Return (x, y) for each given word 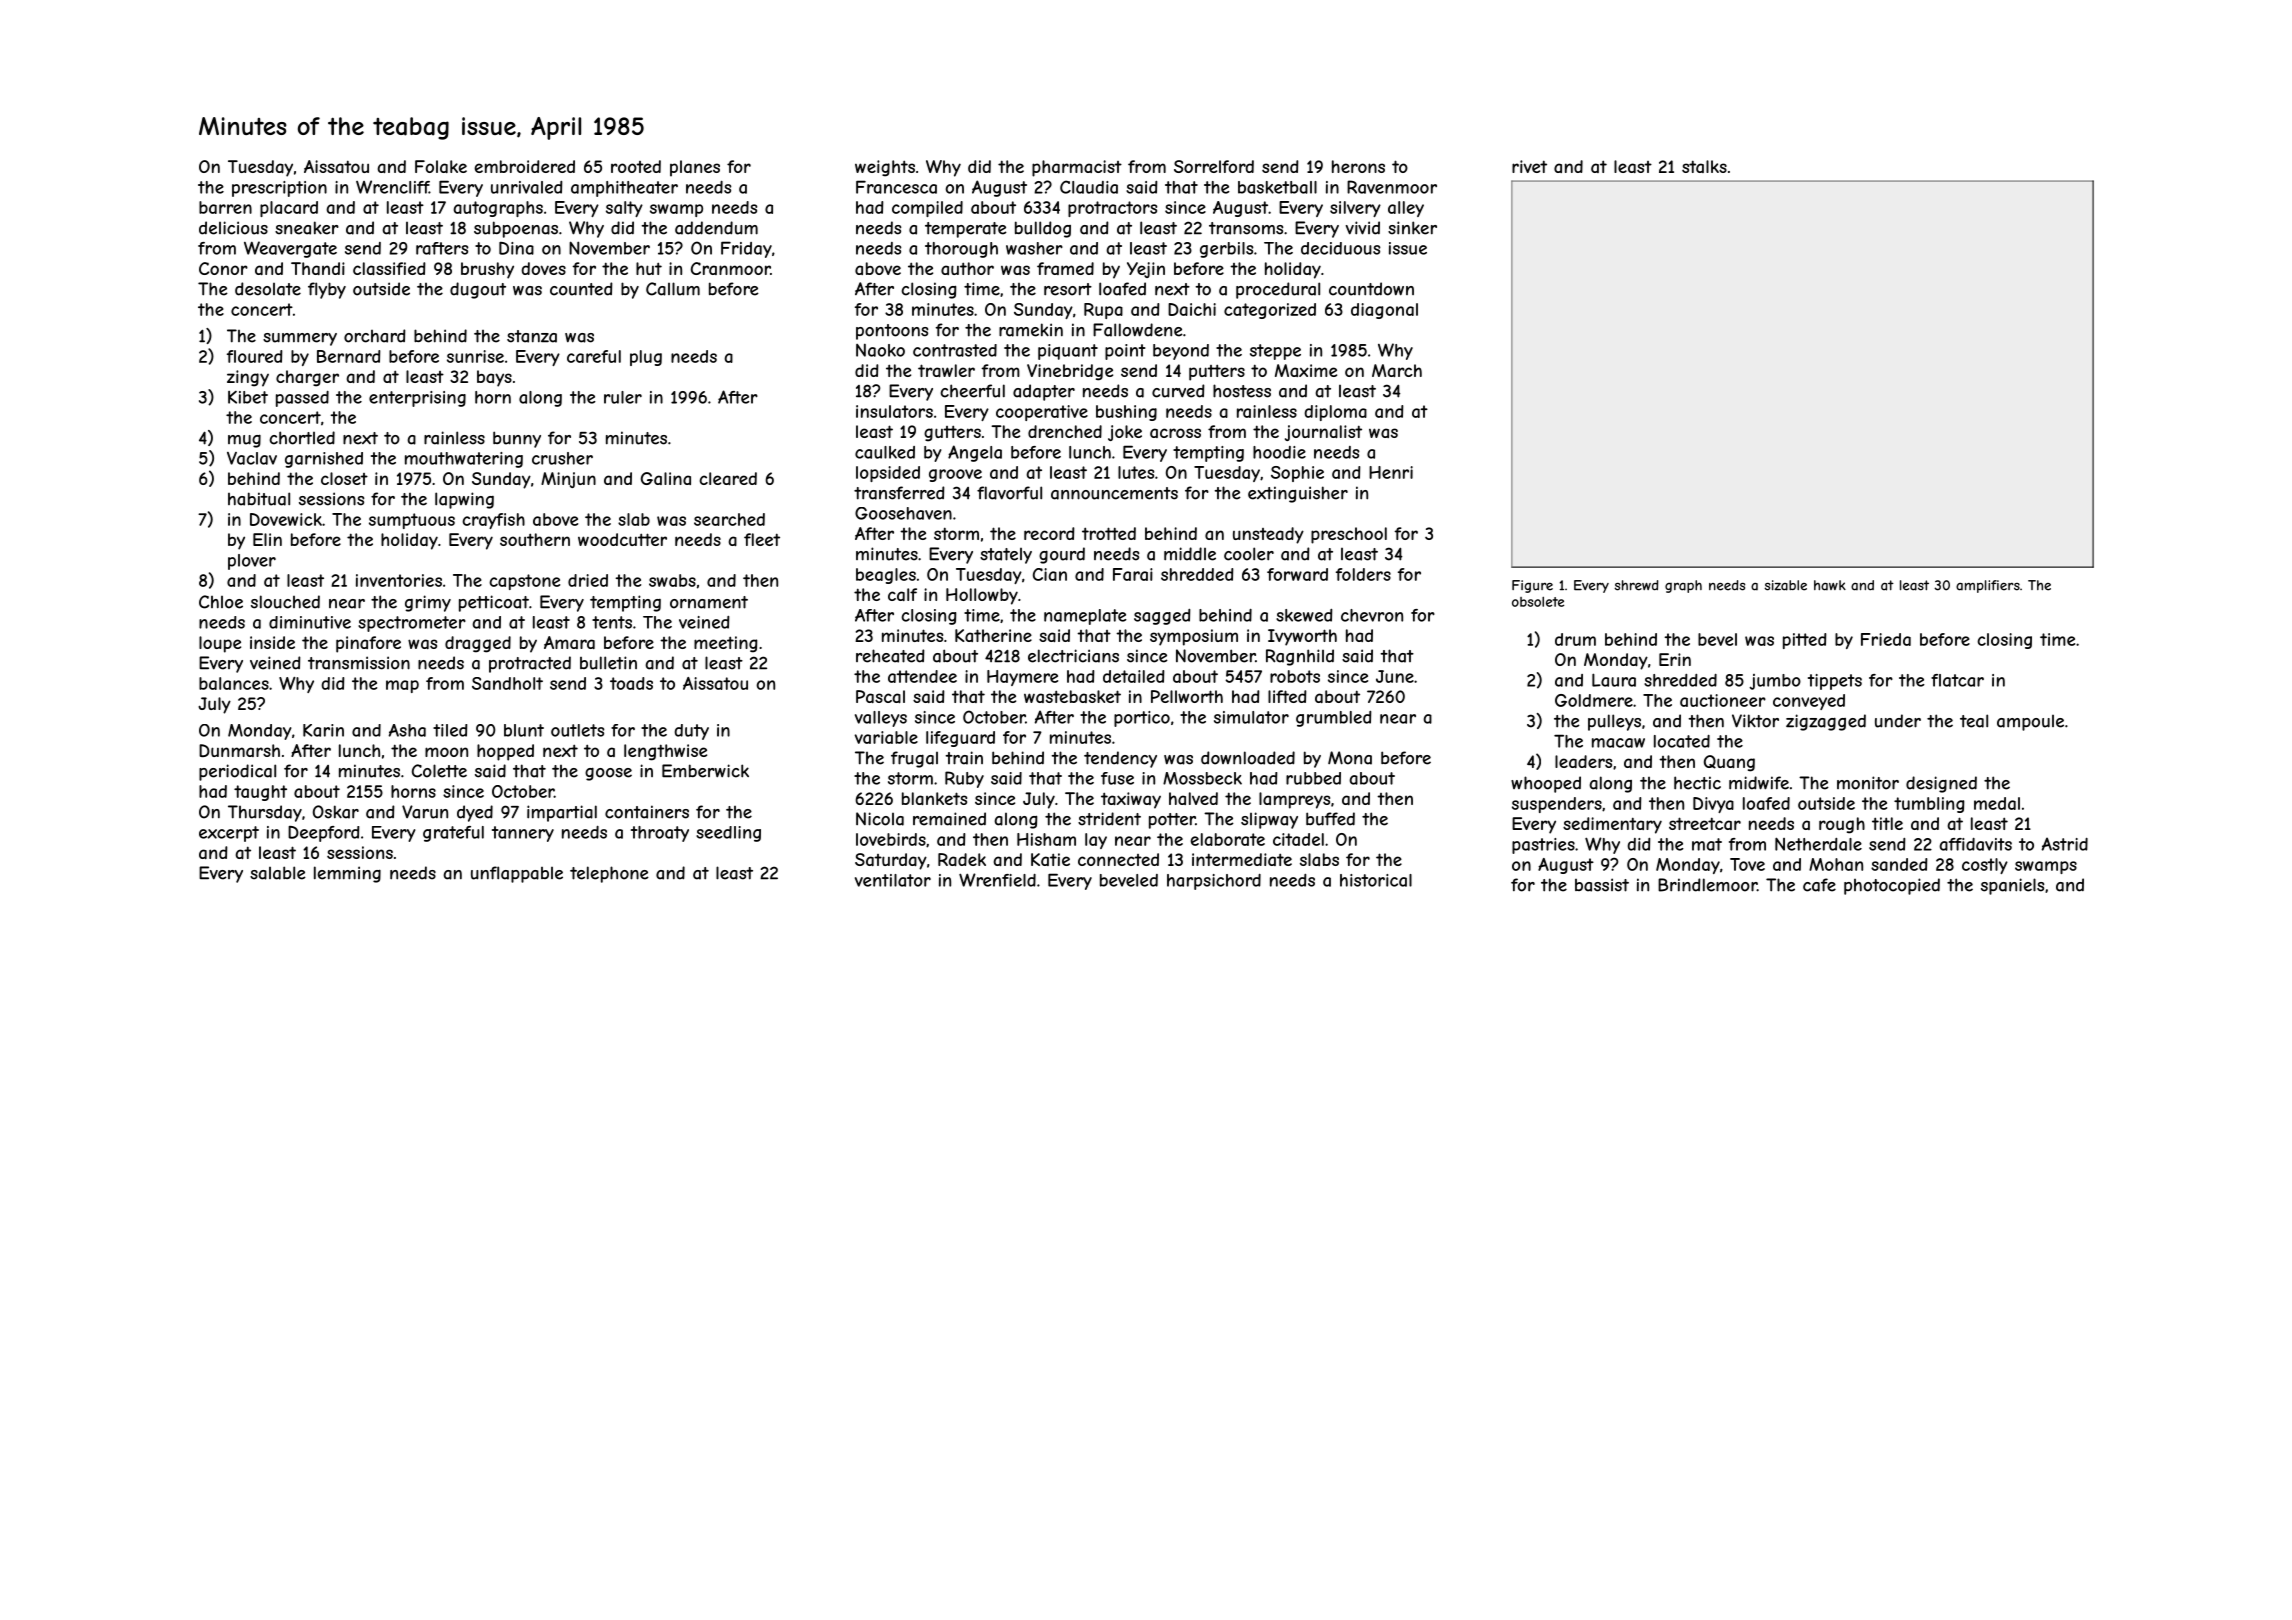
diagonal (1384, 311)
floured (255, 356)
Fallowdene (1138, 330)
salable (278, 873)
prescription (279, 189)
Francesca (896, 187)
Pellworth (1187, 696)
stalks (1704, 166)
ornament (709, 602)
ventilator (893, 880)
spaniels (2012, 886)
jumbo (1775, 682)
